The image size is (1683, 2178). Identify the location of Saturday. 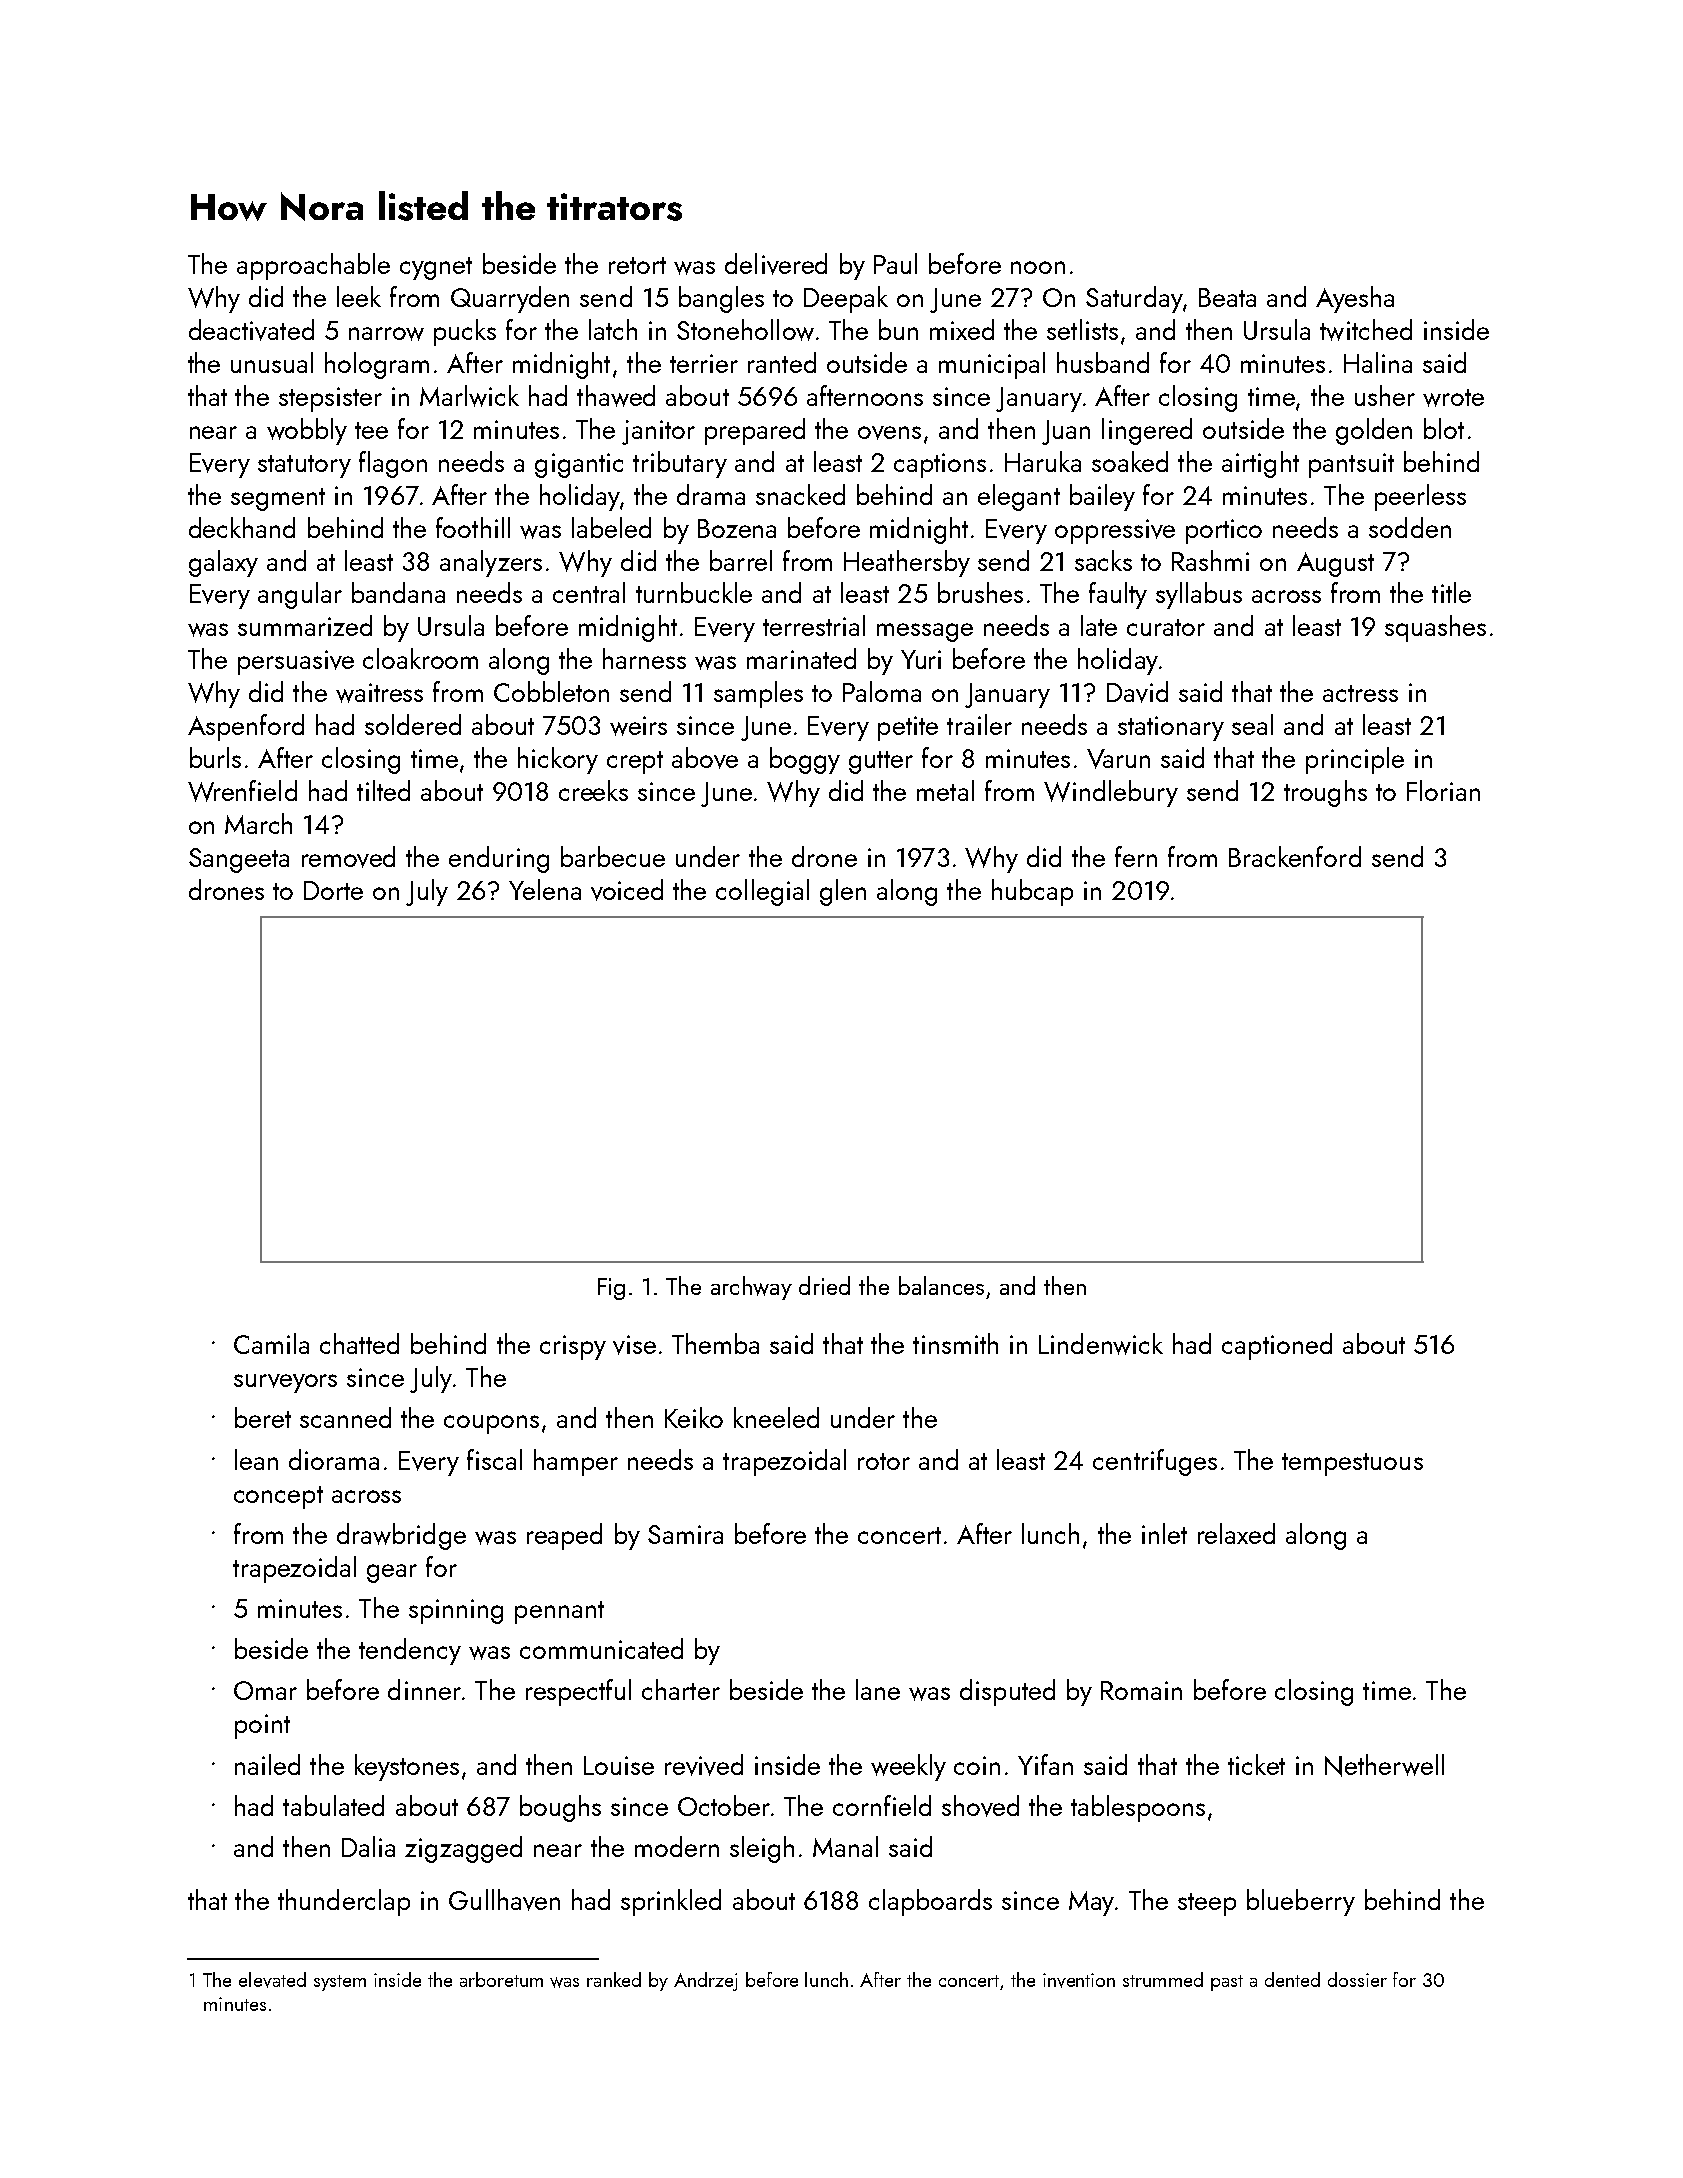
(1134, 299).
